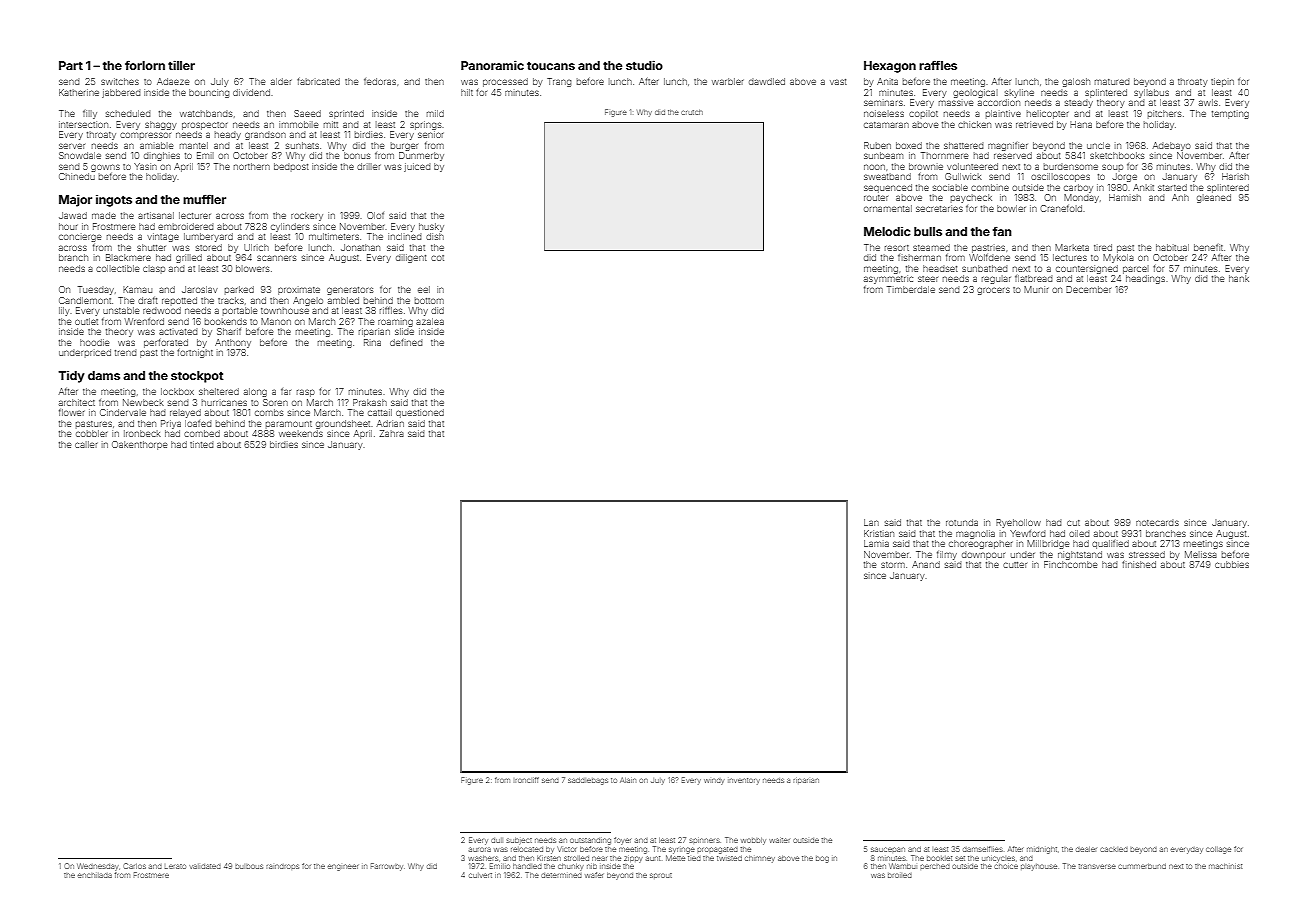 This page has width=1308, height=924. Describe the element at coordinates (318, 81) in the page. I see `fabricated` at that location.
